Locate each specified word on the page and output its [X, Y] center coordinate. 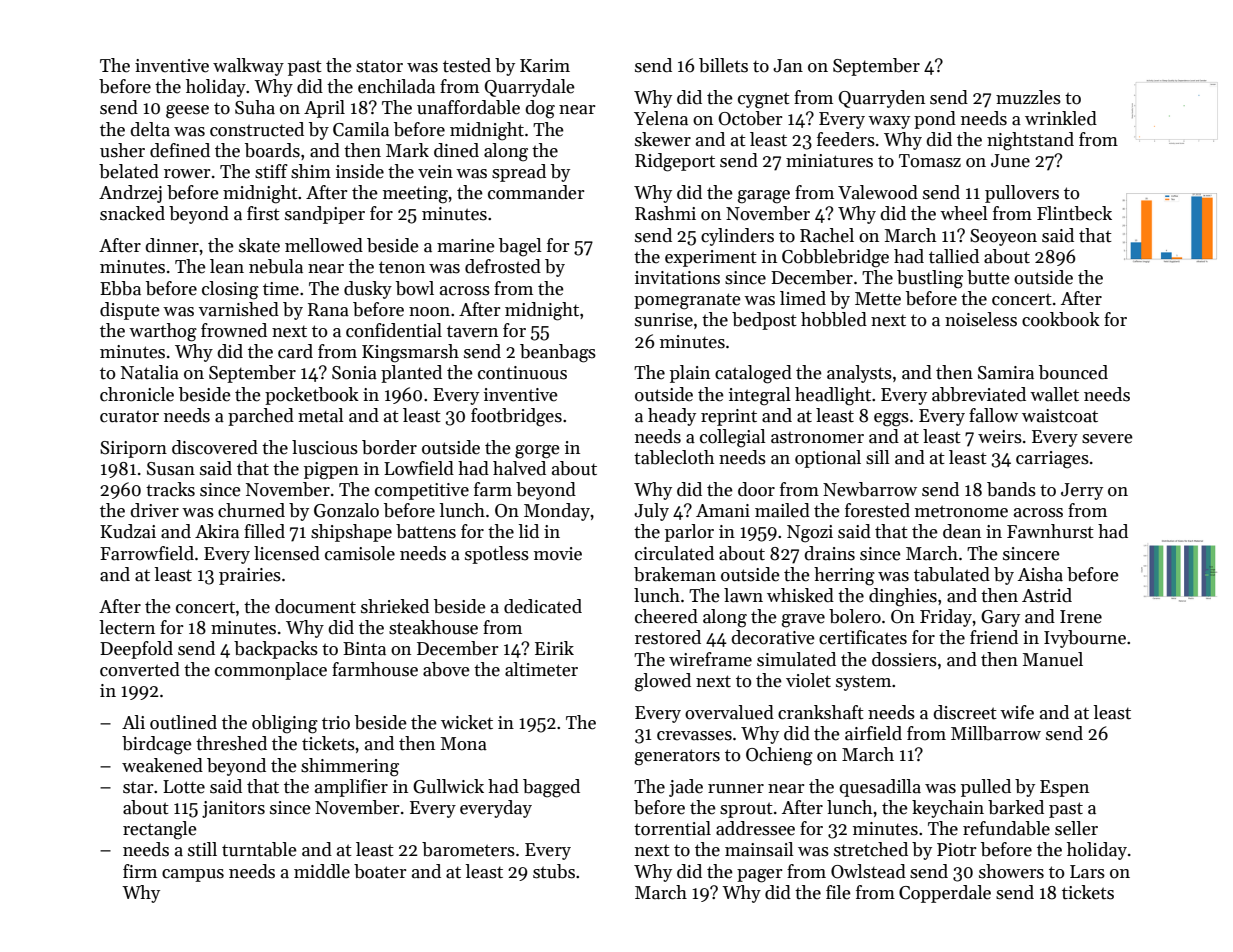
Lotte [184, 787]
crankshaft [821, 712]
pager [760, 876]
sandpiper [325, 215]
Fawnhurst [1050, 531]
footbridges [516, 417]
